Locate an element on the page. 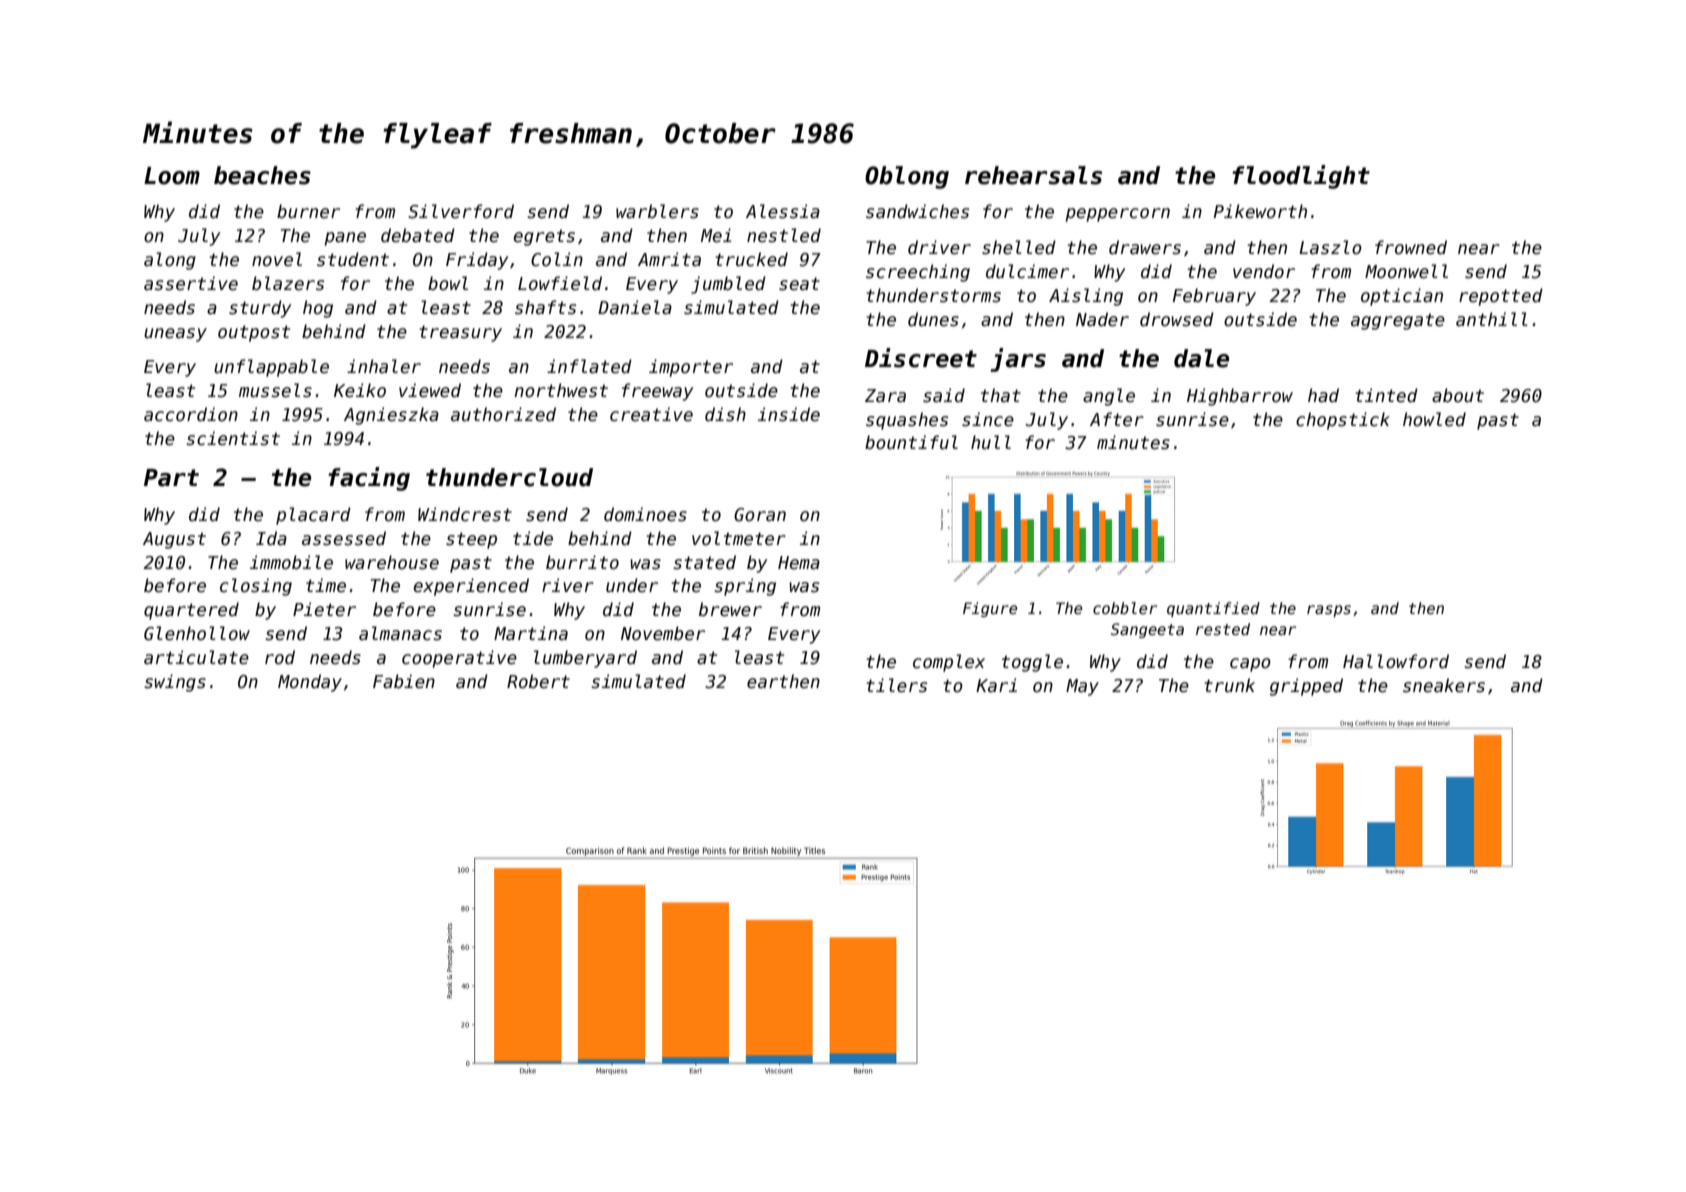 Image resolution: width=1686 pixels, height=1192 pixels. Oblong is located at coordinates (907, 177).
